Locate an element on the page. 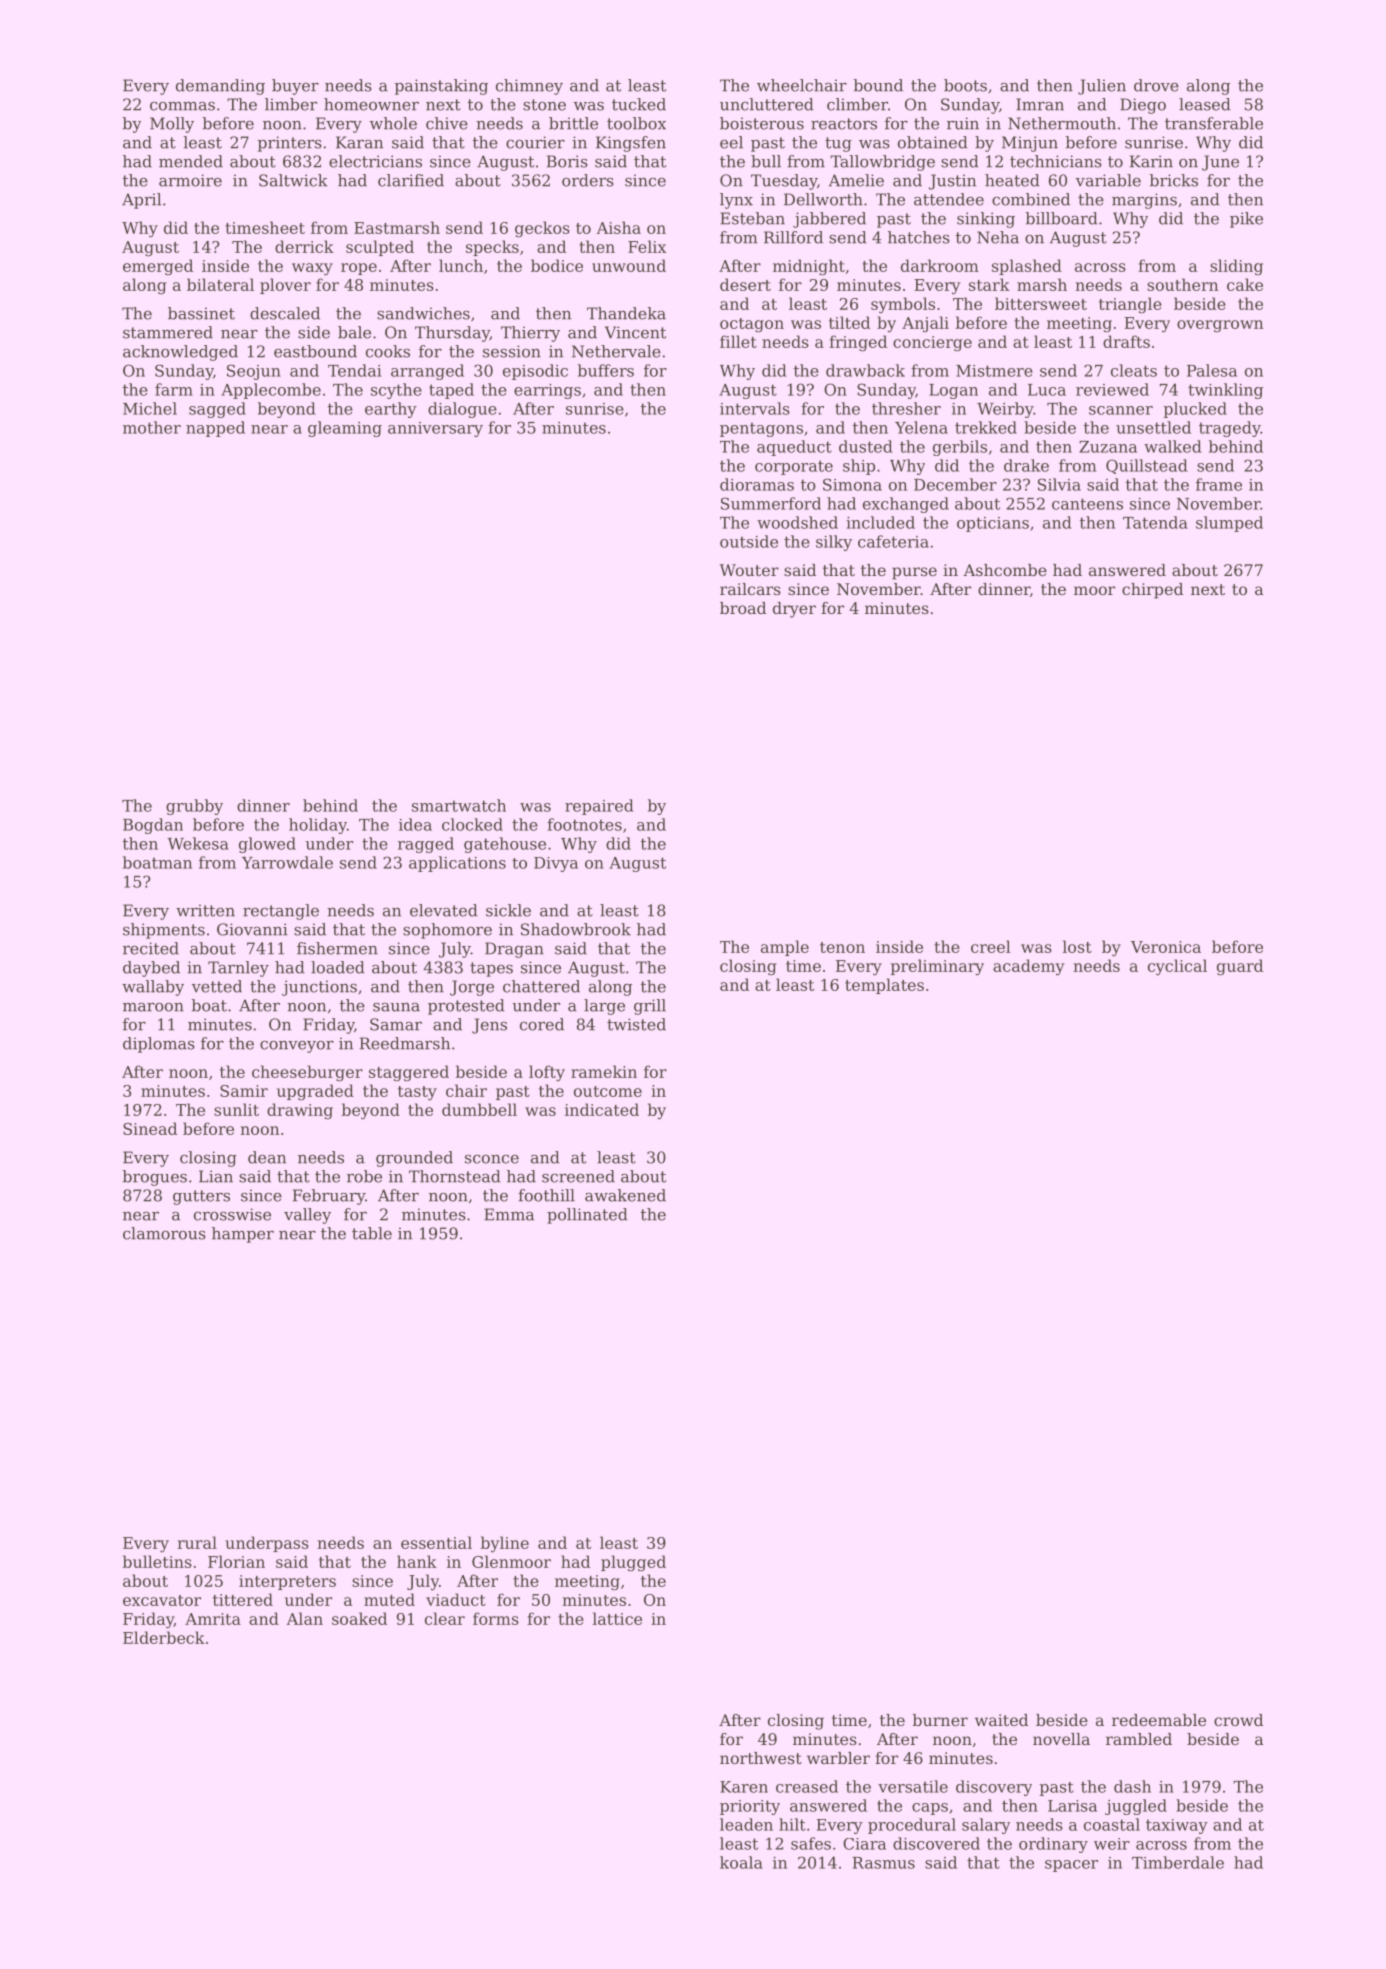 The image size is (1386, 1969). chimney is located at coordinates (529, 87).
